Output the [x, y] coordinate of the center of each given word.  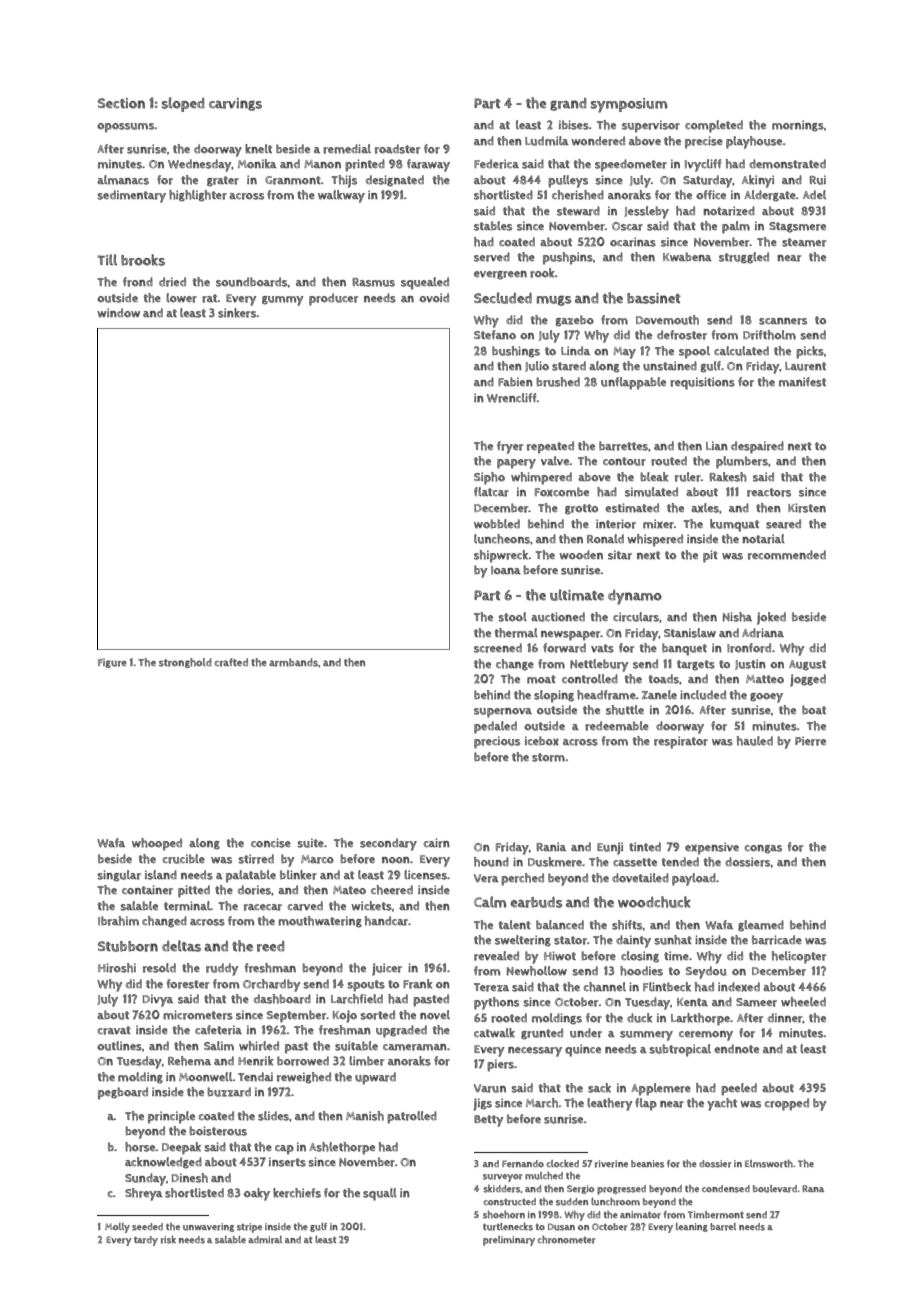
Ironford [749, 648]
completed [714, 126]
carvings [235, 104]
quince [583, 1050]
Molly [117, 1228]
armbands [293, 662]
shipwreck [501, 556]
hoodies [641, 971]
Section [121, 103]
